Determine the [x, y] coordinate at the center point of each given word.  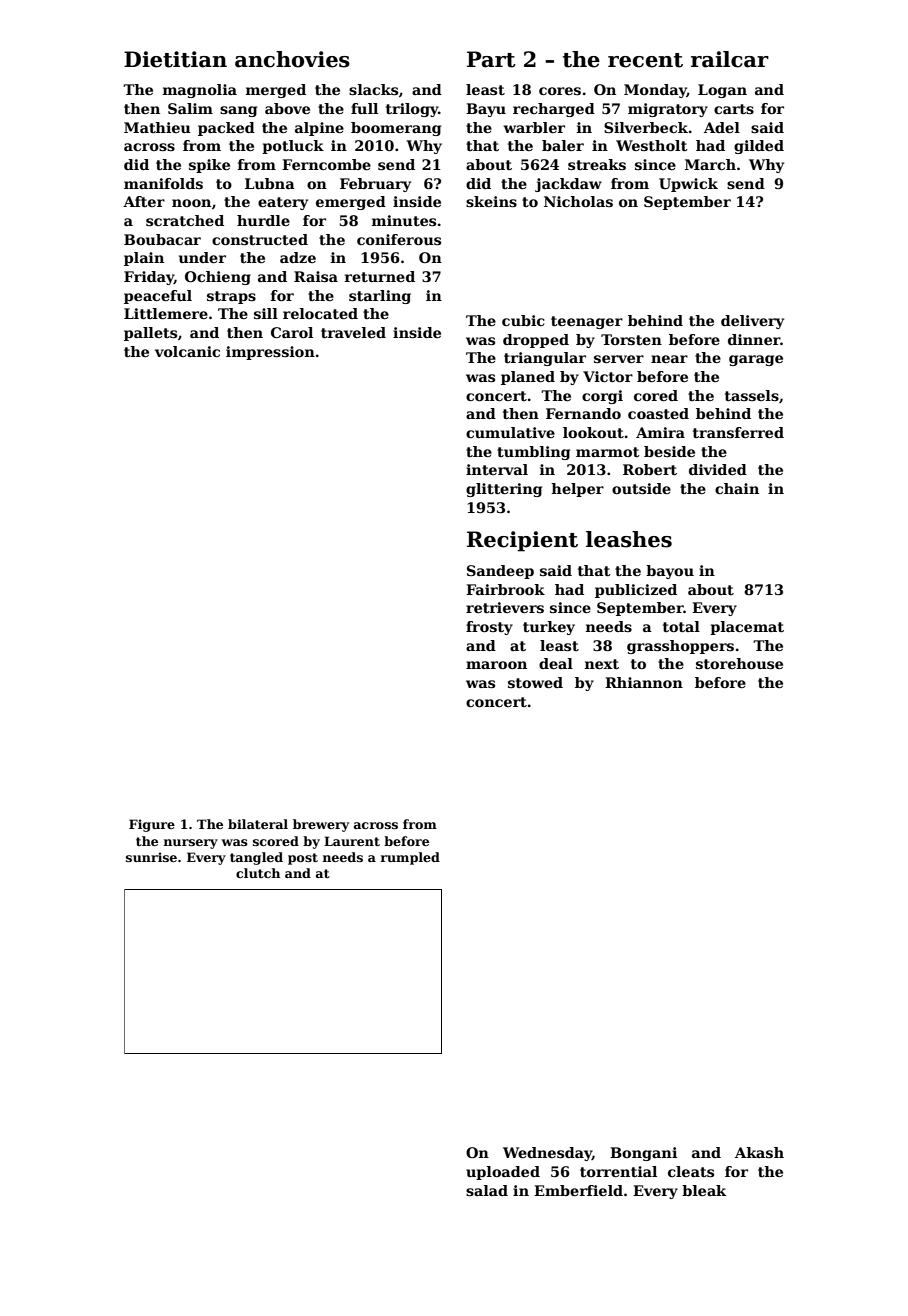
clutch [258, 873]
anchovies [292, 59]
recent [645, 60]
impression [270, 353]
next [602, 664]
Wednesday [547, 1154]
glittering [504, 490]
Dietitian [175, 59]
